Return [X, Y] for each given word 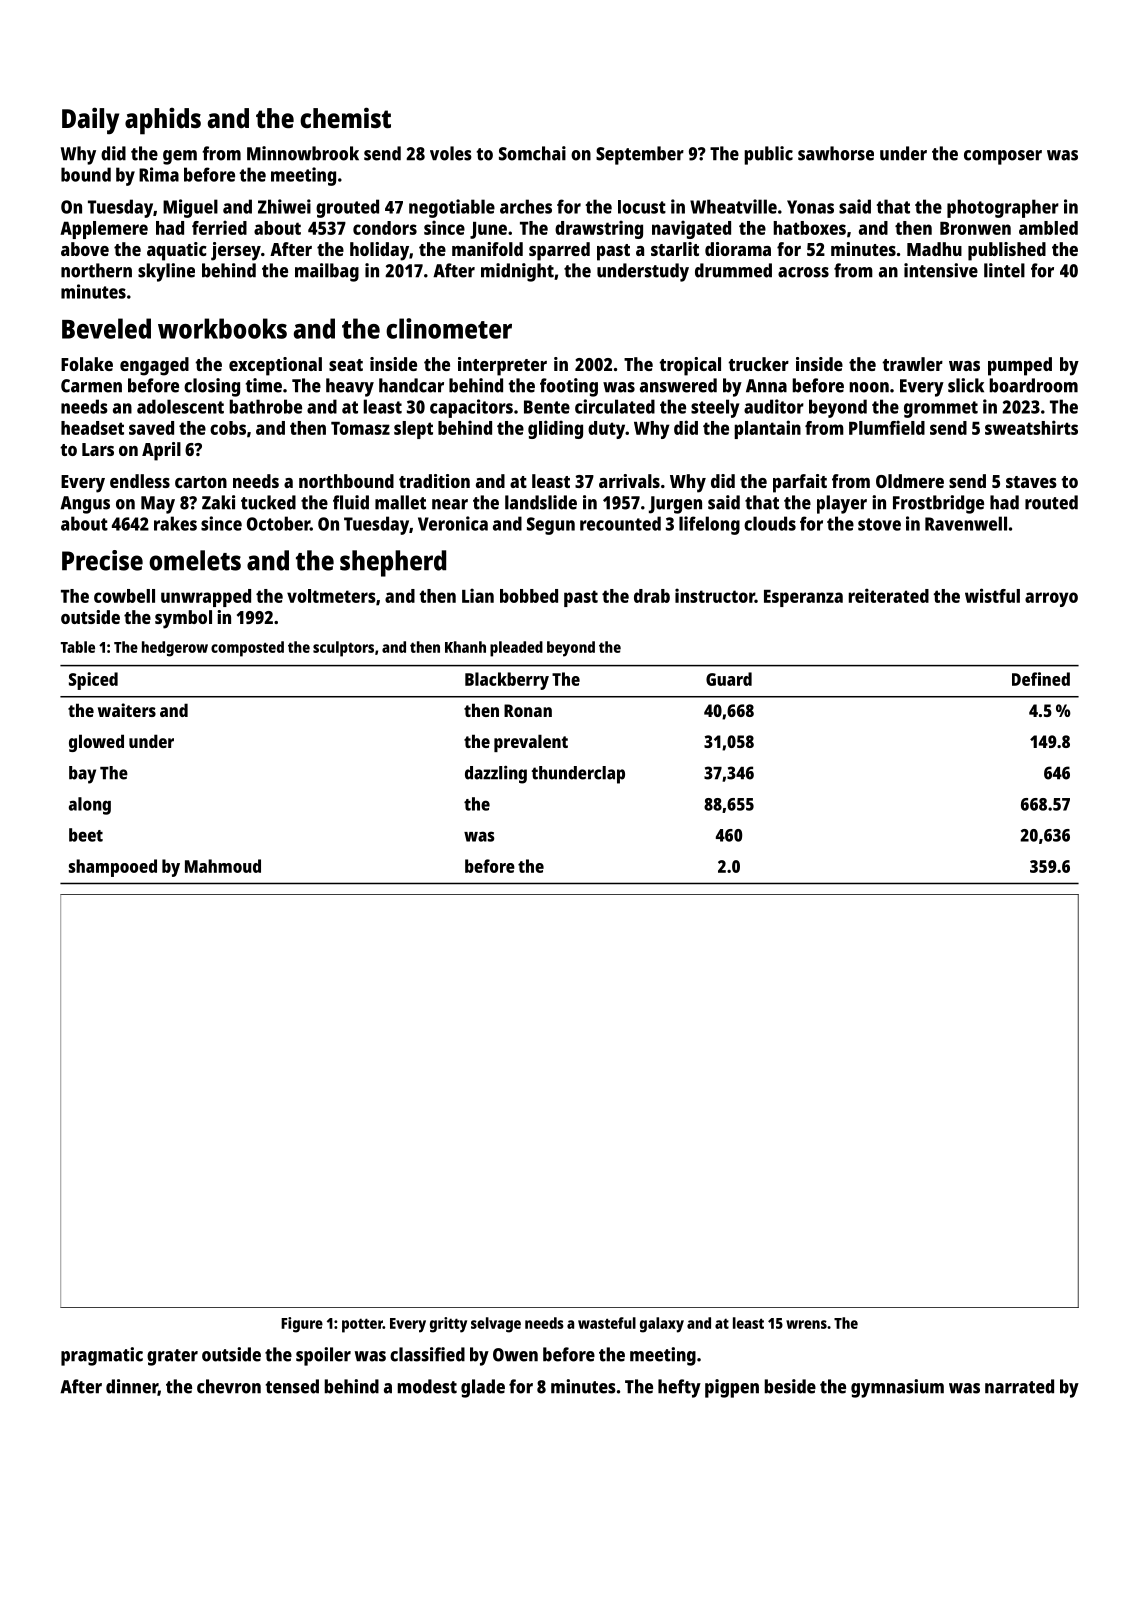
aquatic [177, 251]
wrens [806, 1324]
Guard [729, 679]
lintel [1004, 270]
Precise [102, 560]
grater [172, 1357]
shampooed [113, 868]
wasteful [607, 1323]
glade [483, 1388]
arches [526, 206]
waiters [127, 710]
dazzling [496, 774]
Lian [478, 595]
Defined [1041, 679]
